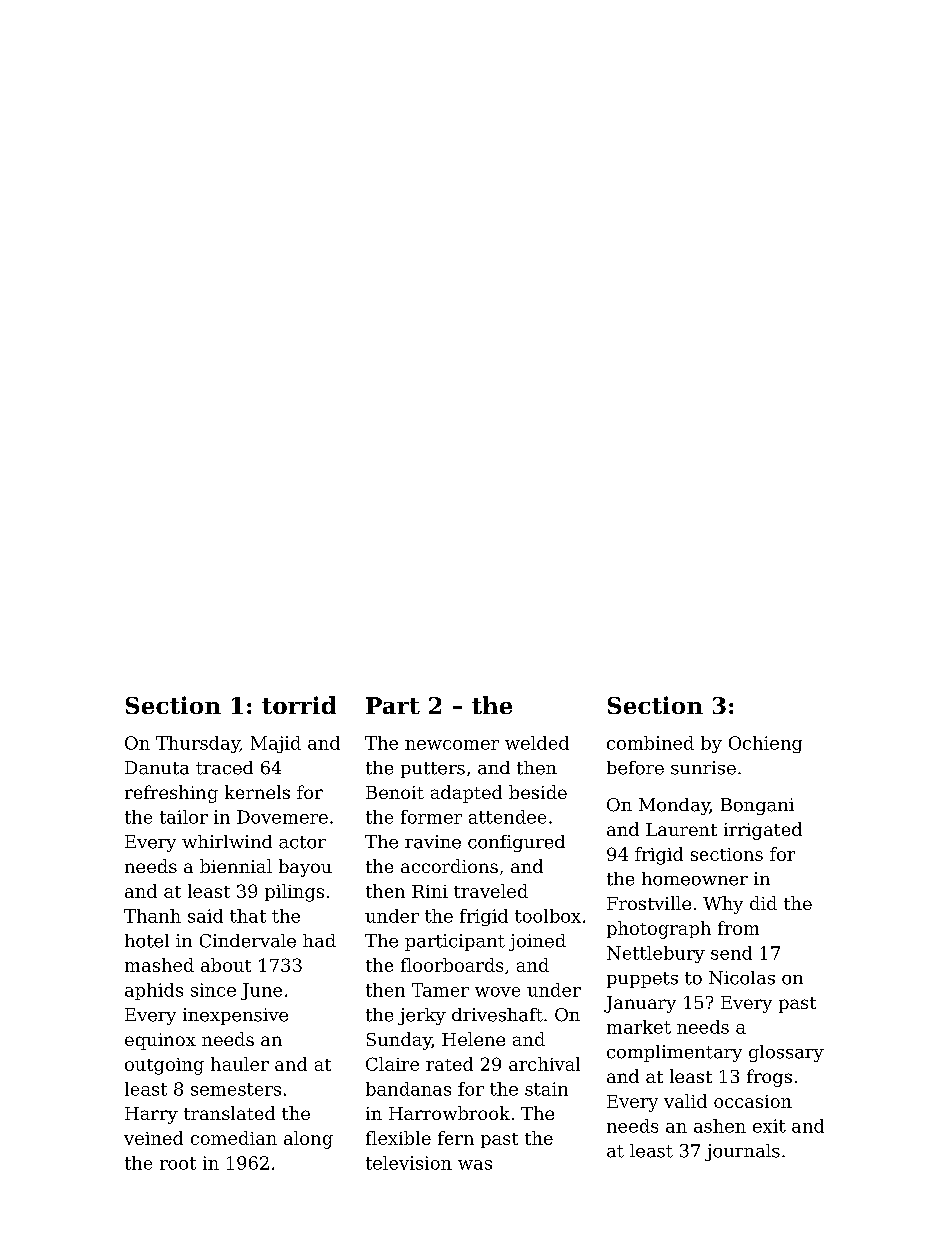 This screenshot has width=952, height=1233. What do you see at coordinates (178, 1163) in the screenshot?
I see `root` at bounding box center [178, 1163].
